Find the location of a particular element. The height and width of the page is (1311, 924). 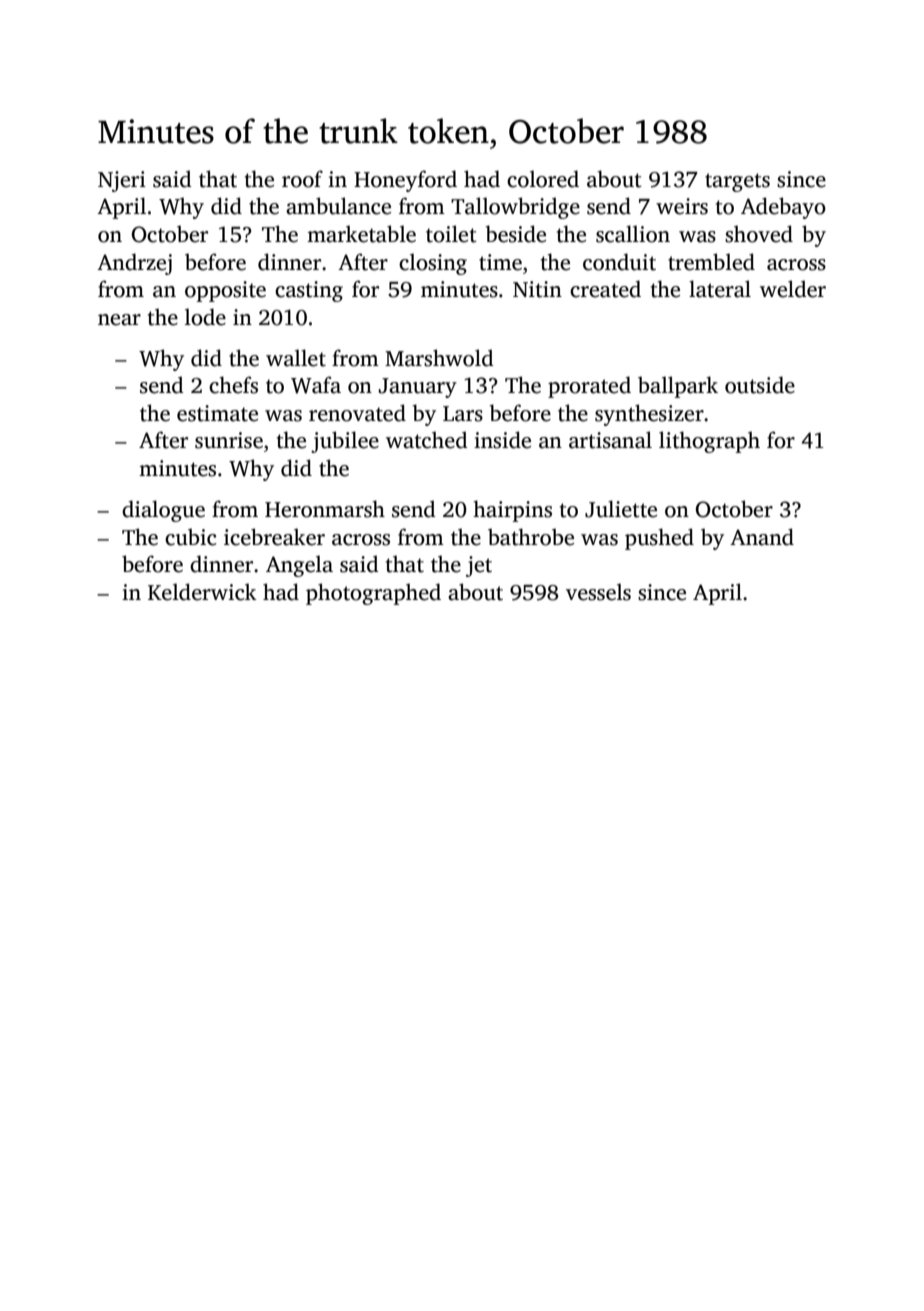

lateral is located at coordinates (720, 289).
